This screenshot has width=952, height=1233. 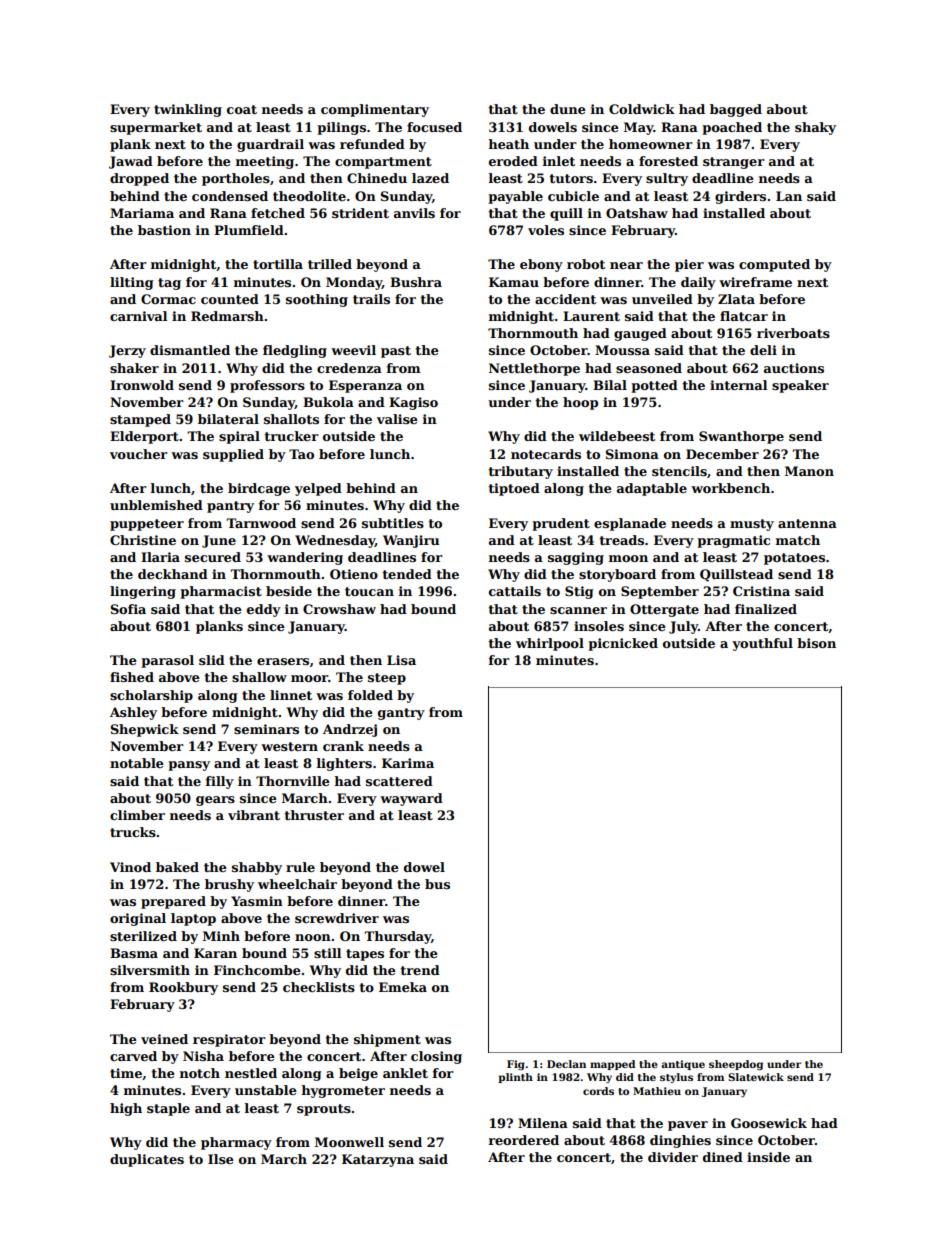 I want to click on Basma, so click(x=134, y=953).
